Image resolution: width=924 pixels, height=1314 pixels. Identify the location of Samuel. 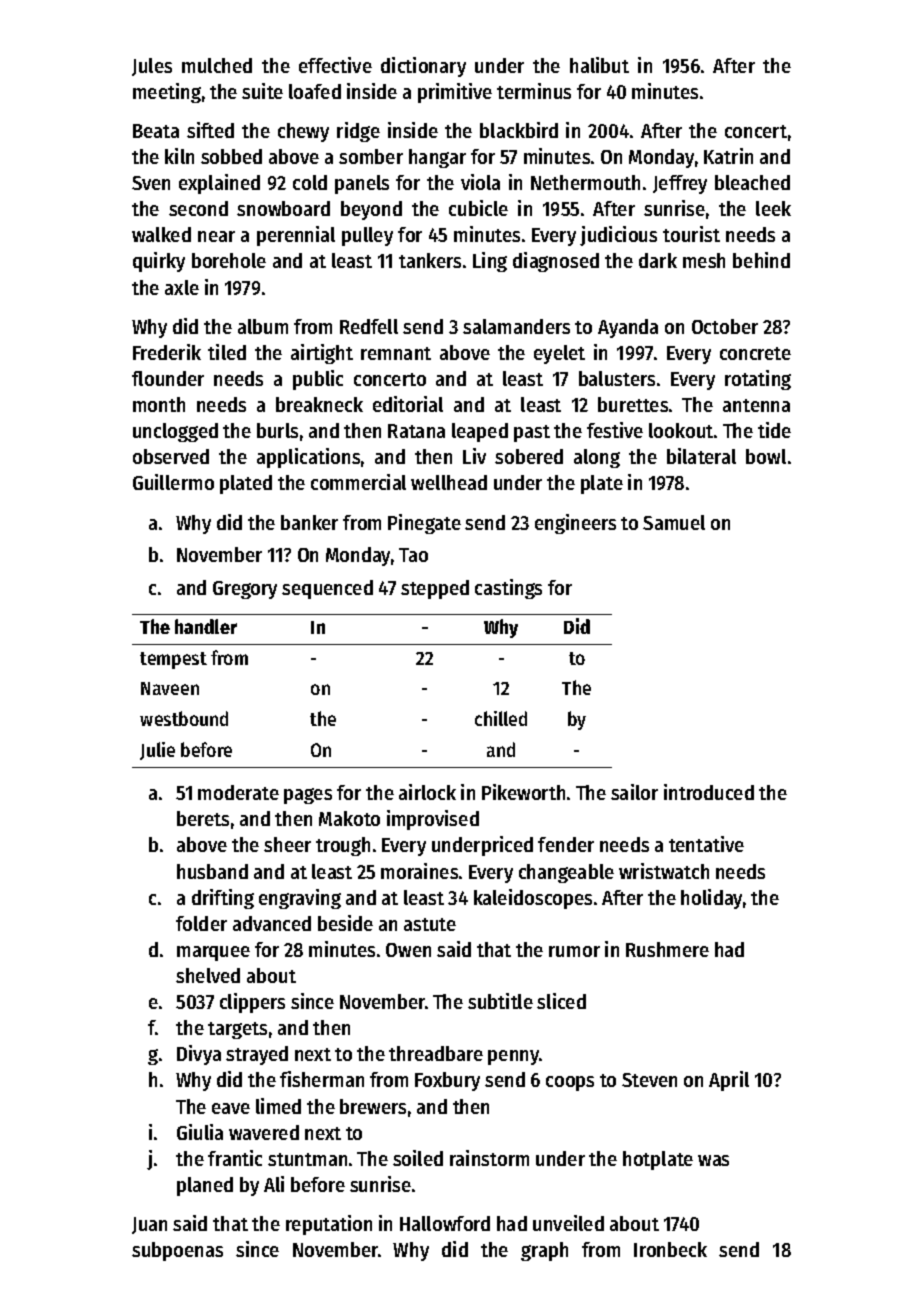
(674, 522).
